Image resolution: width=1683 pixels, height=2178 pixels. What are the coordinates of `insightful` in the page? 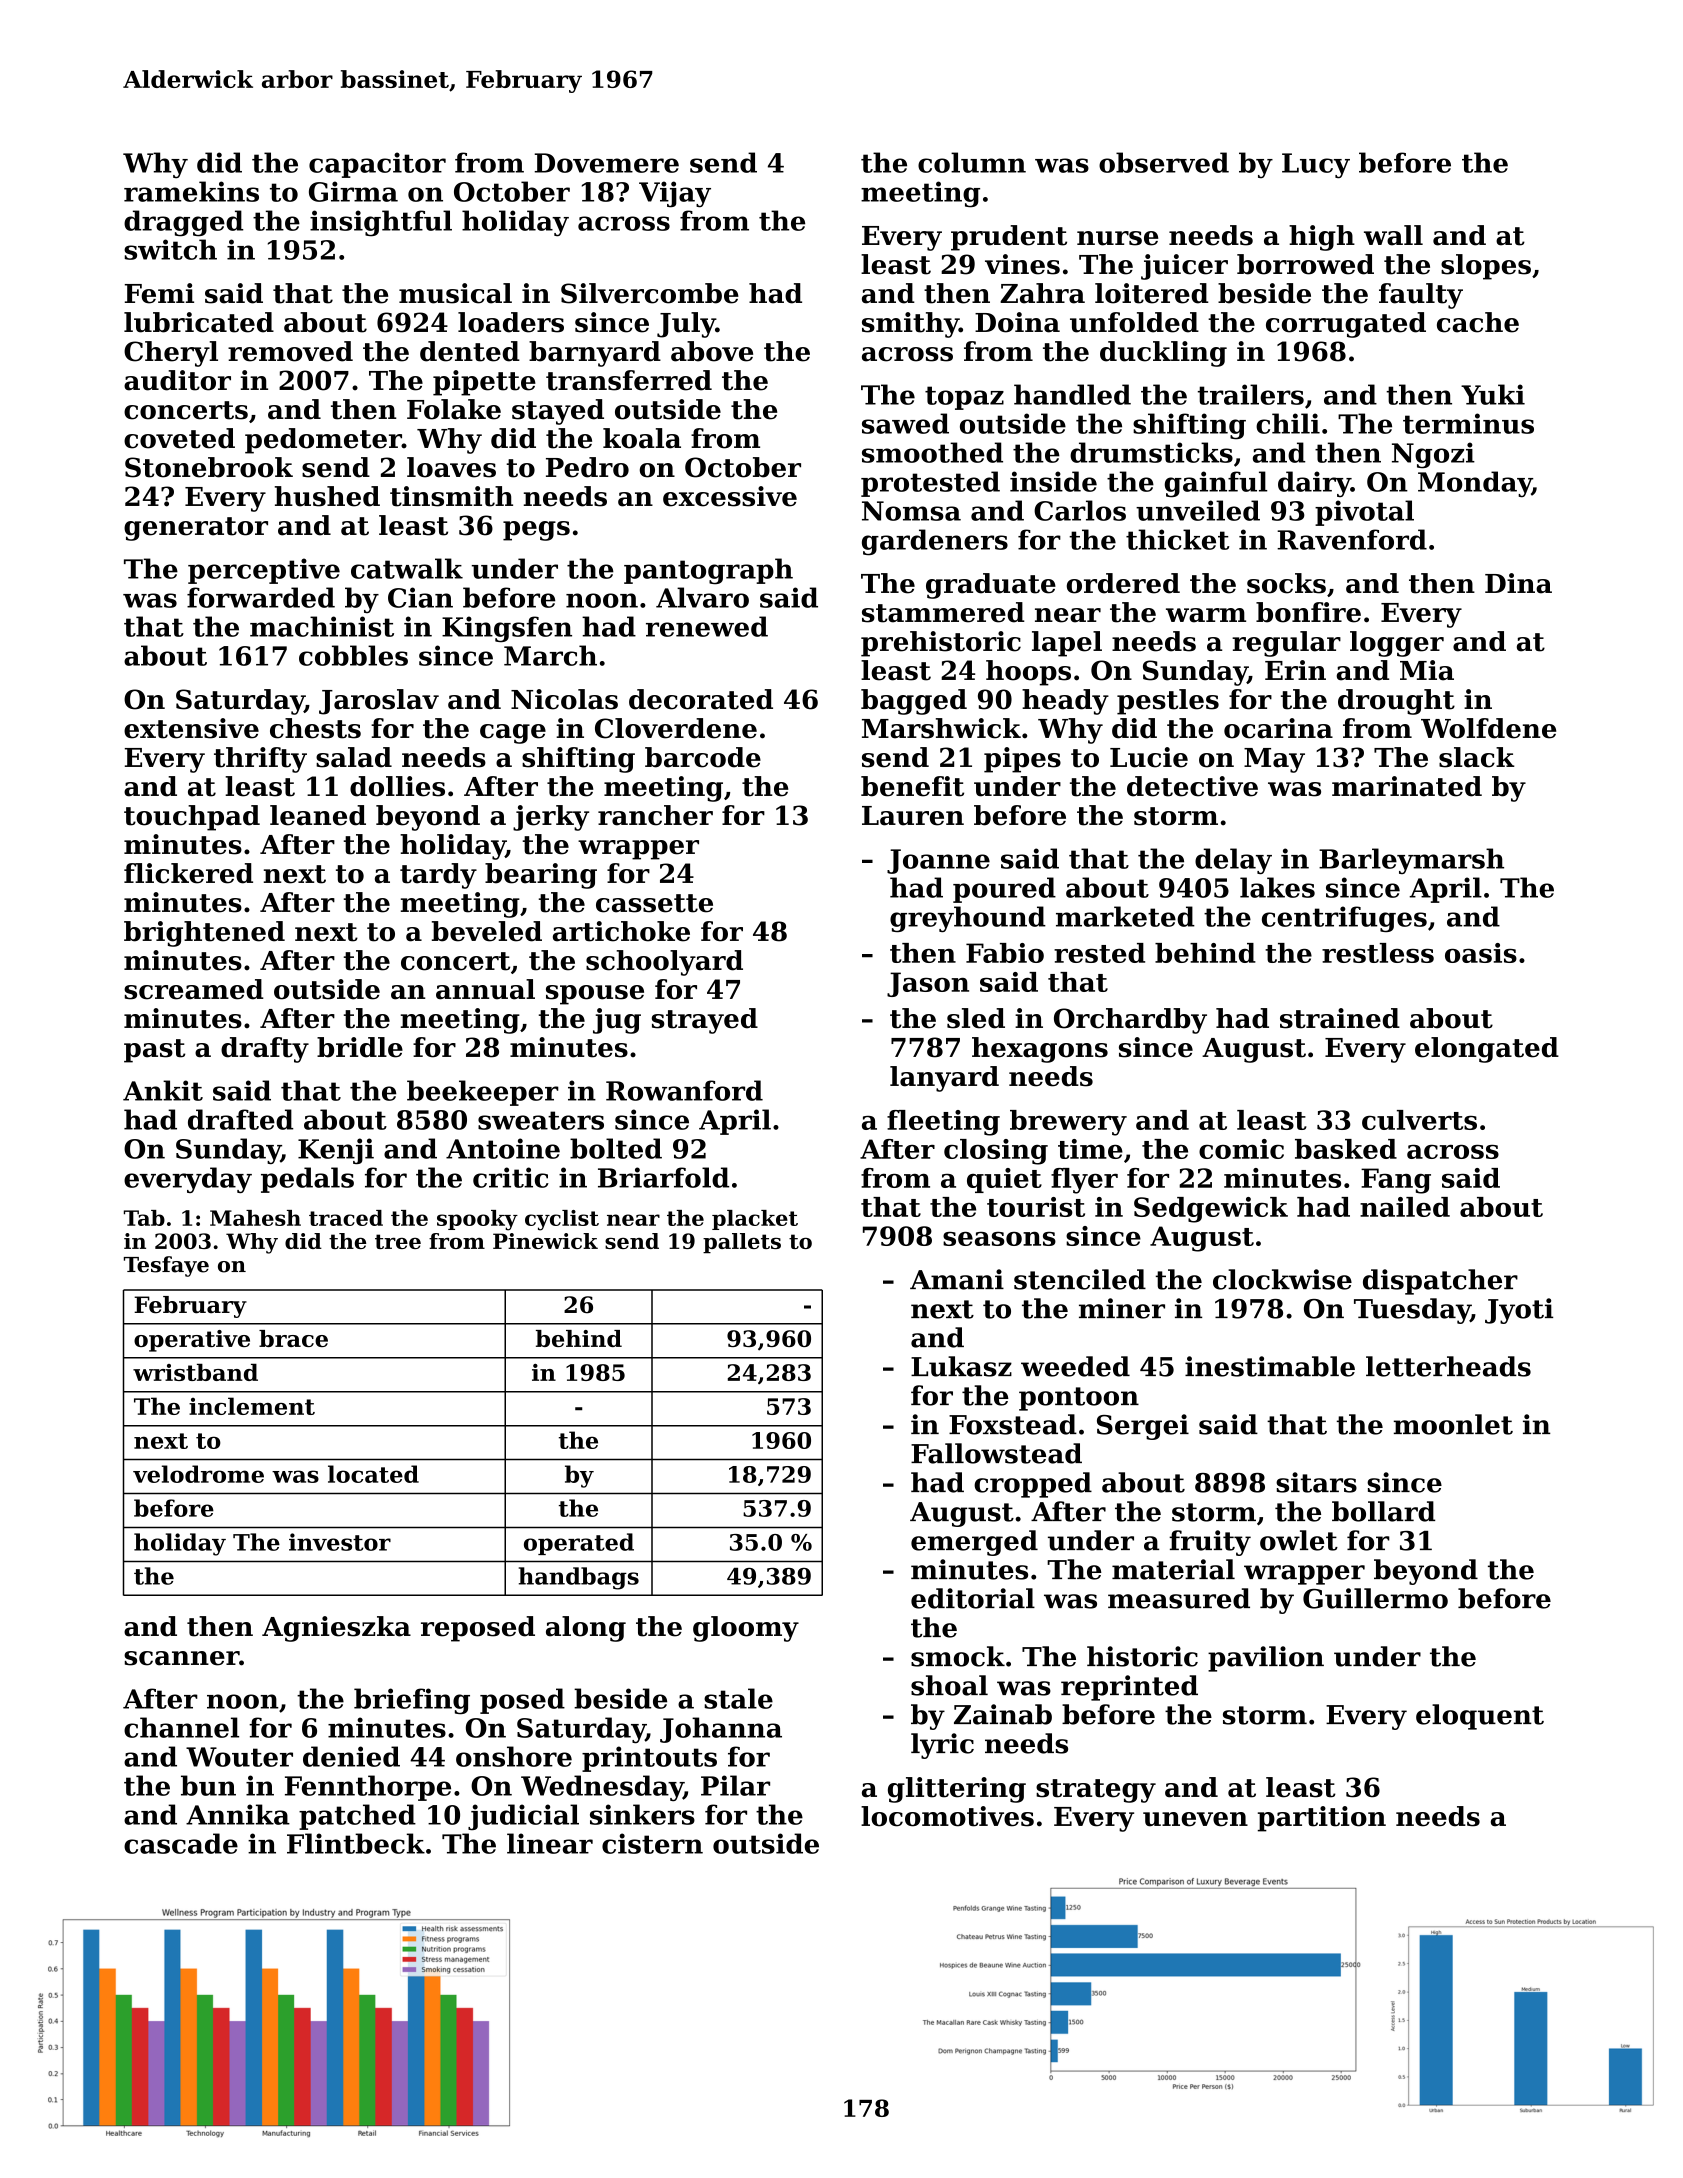 It's located at (381, 223).
